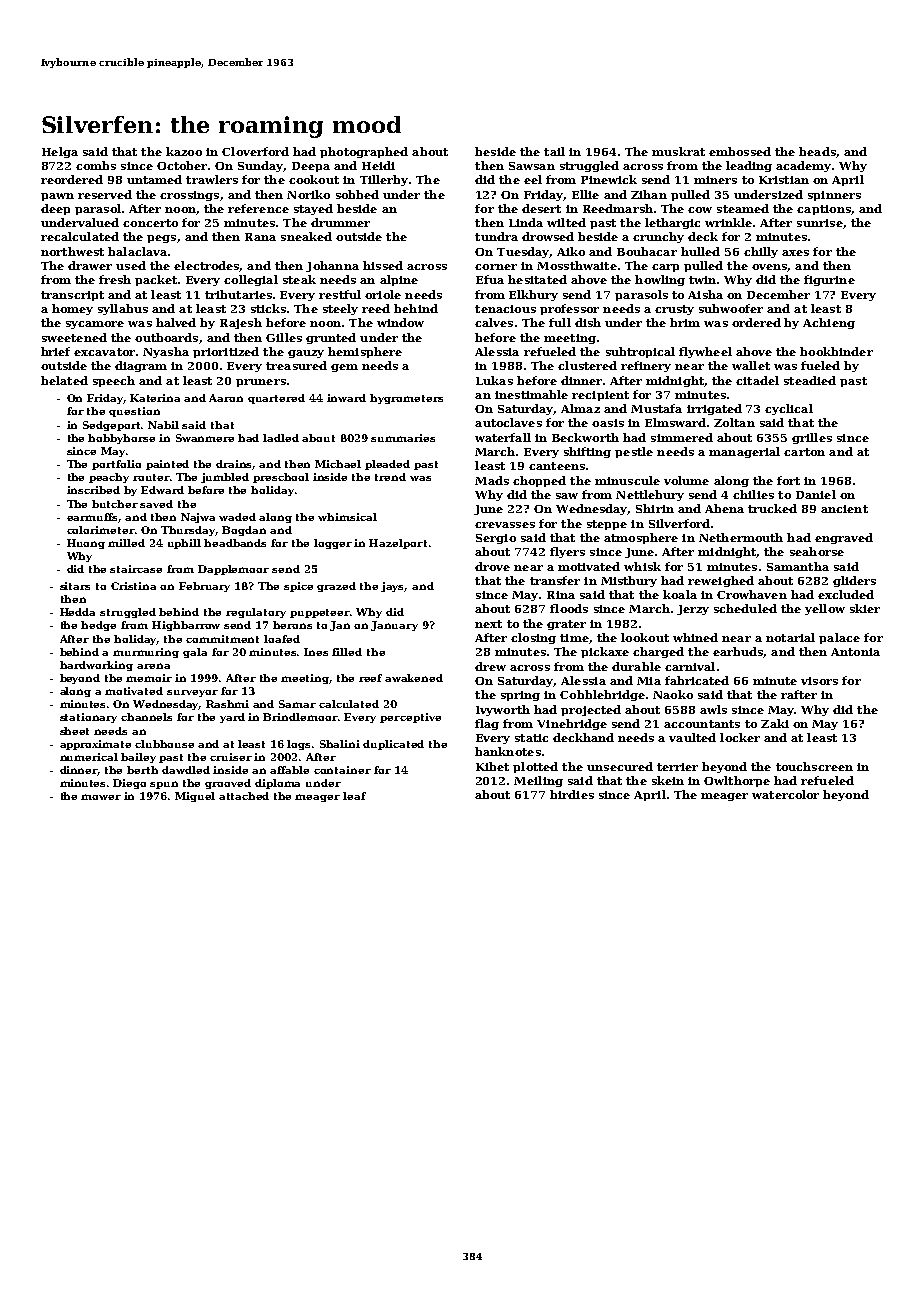  Describe the element at coordinates (282, 639) in the document. I see `loafed` at that location.
